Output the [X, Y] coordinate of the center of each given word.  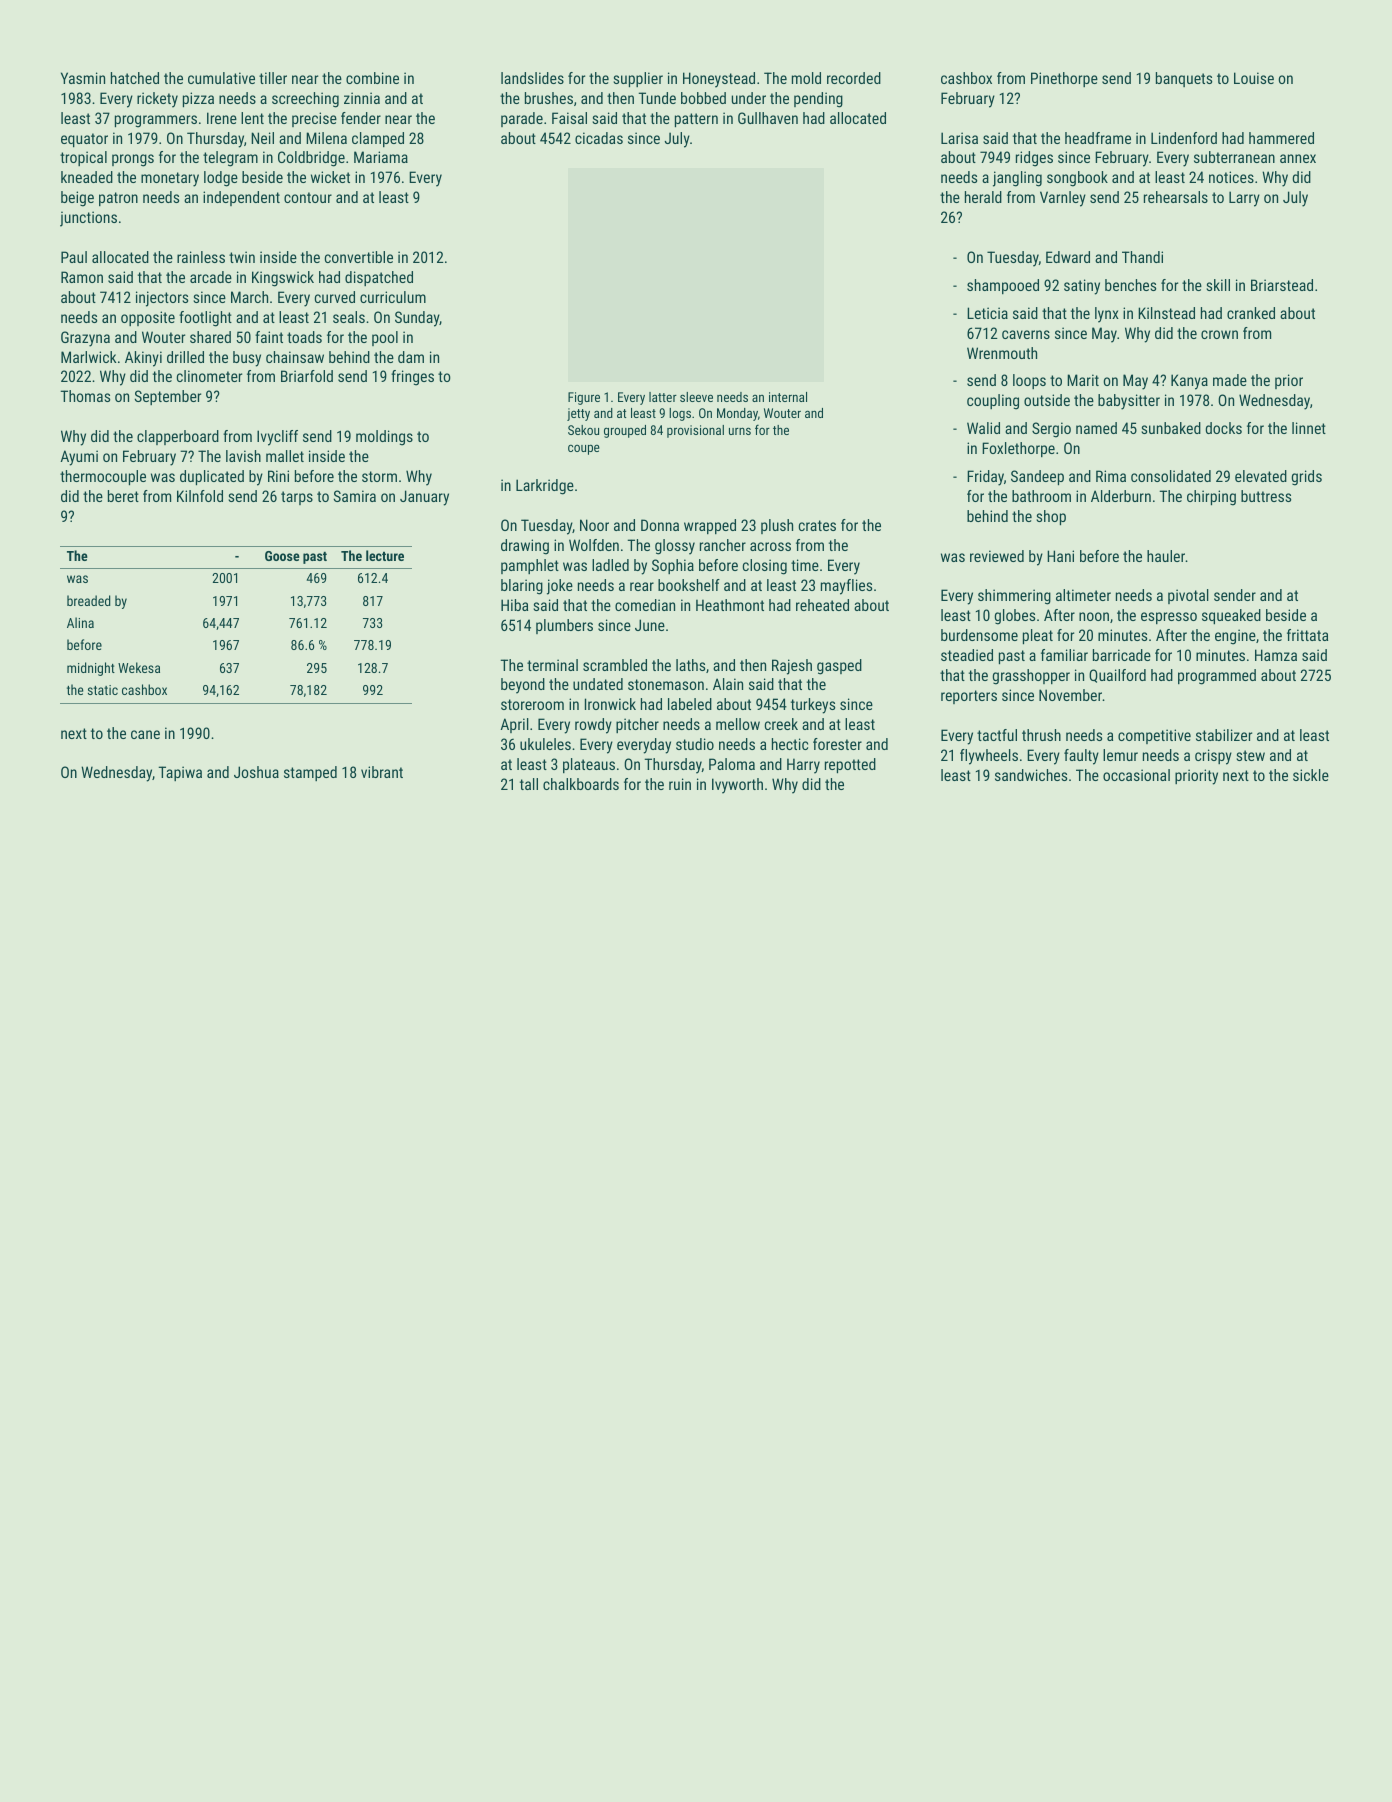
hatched [135, 78]
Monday [737, 414]
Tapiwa [180, 773]
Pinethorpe [1064, 79]
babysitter [1129, 402]
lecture [385, 555]
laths [690, 665]
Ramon [82, 277]
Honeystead [719, 80]
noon [1094, 616]
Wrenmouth [1002, 353]
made [1230, 380]
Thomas [85, 396]
